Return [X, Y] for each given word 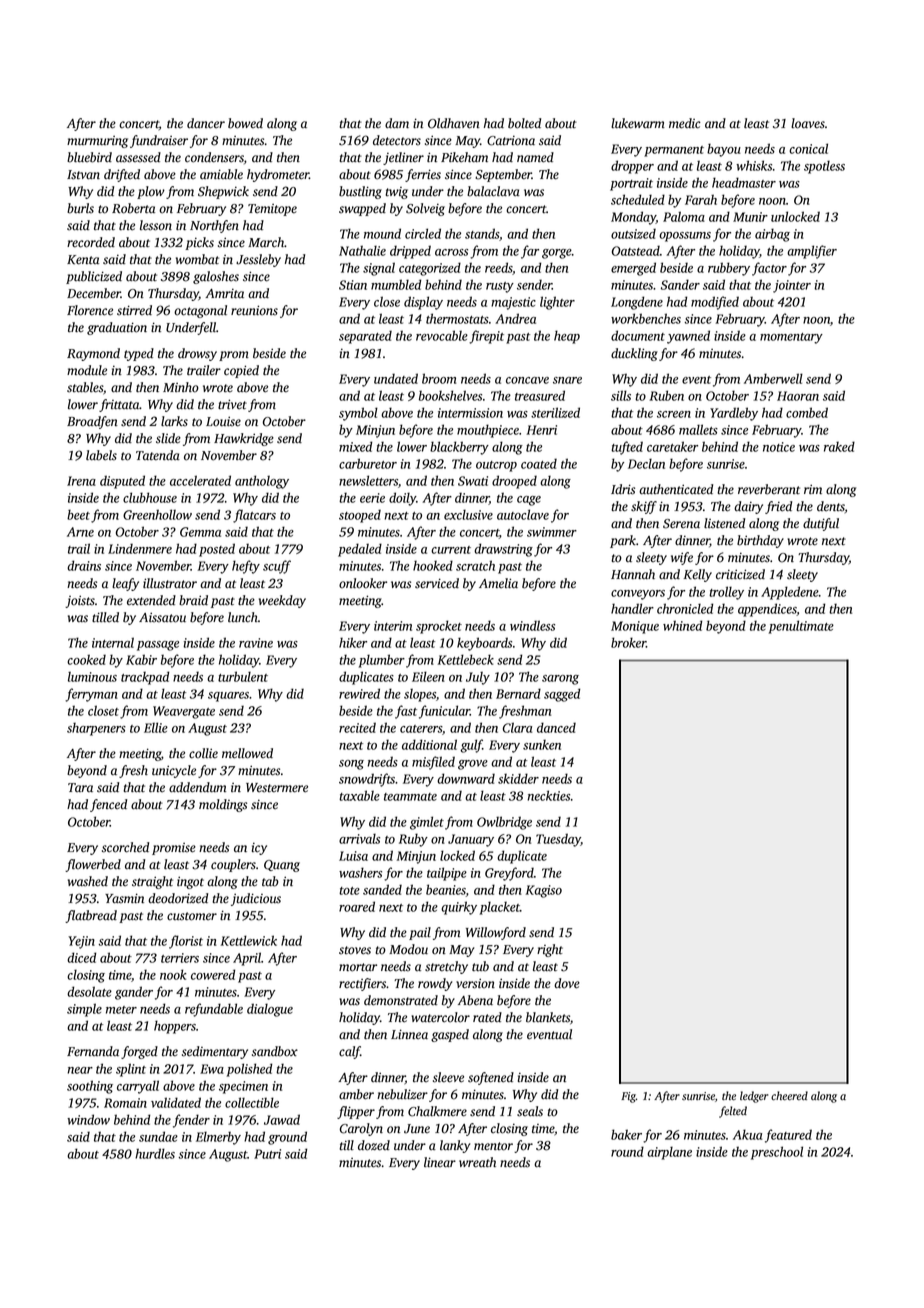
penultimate [801, 627]
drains [84, 565]
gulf [471, 746]
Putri [267, 1154]
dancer [206, 123]
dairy [748, 507]
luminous [92, 677]
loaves [808, 123]
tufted [627, 448]
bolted [524, 123]
